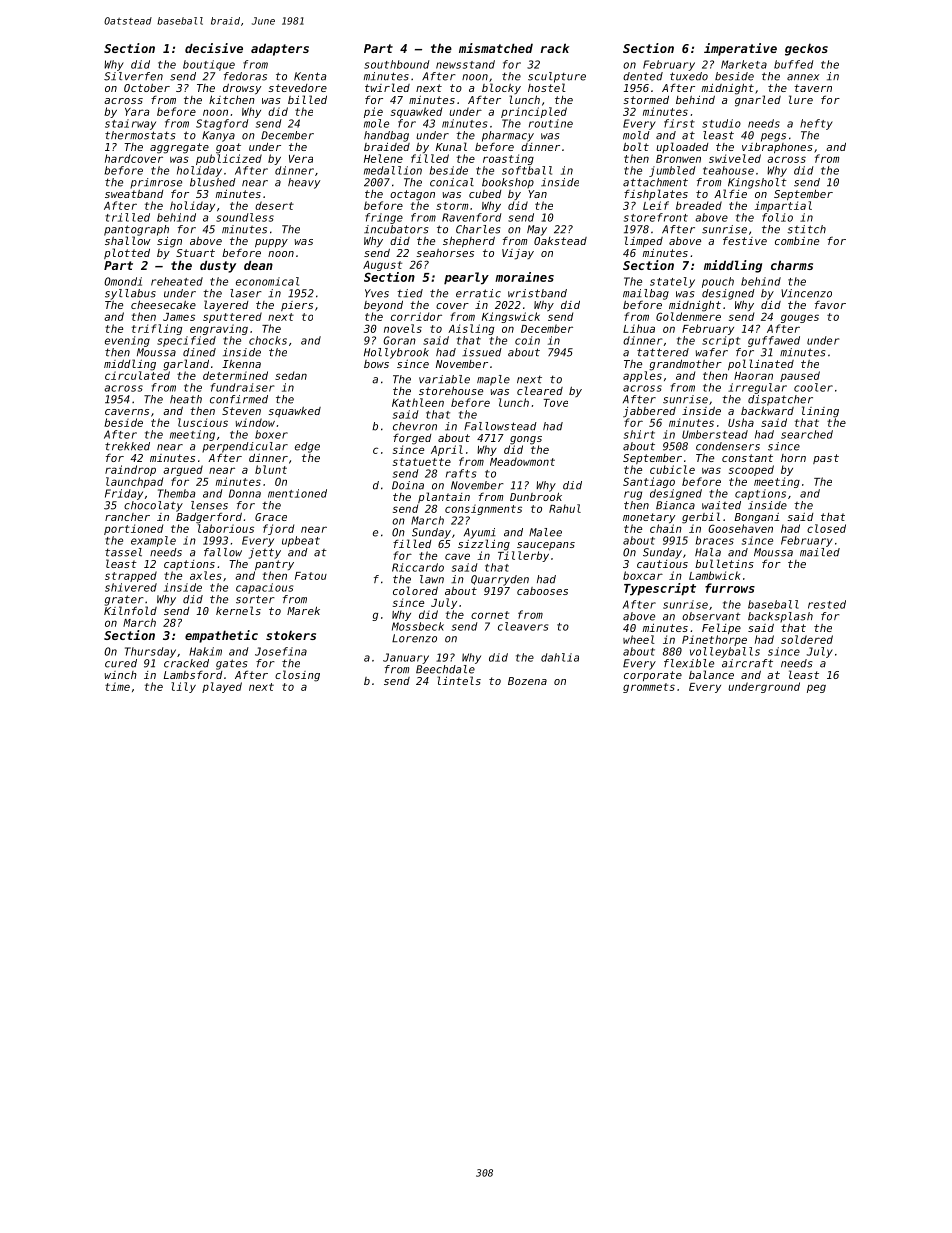 The width and height of the document is (952, 1233). I want to click on tavern, so click(813, 88).
